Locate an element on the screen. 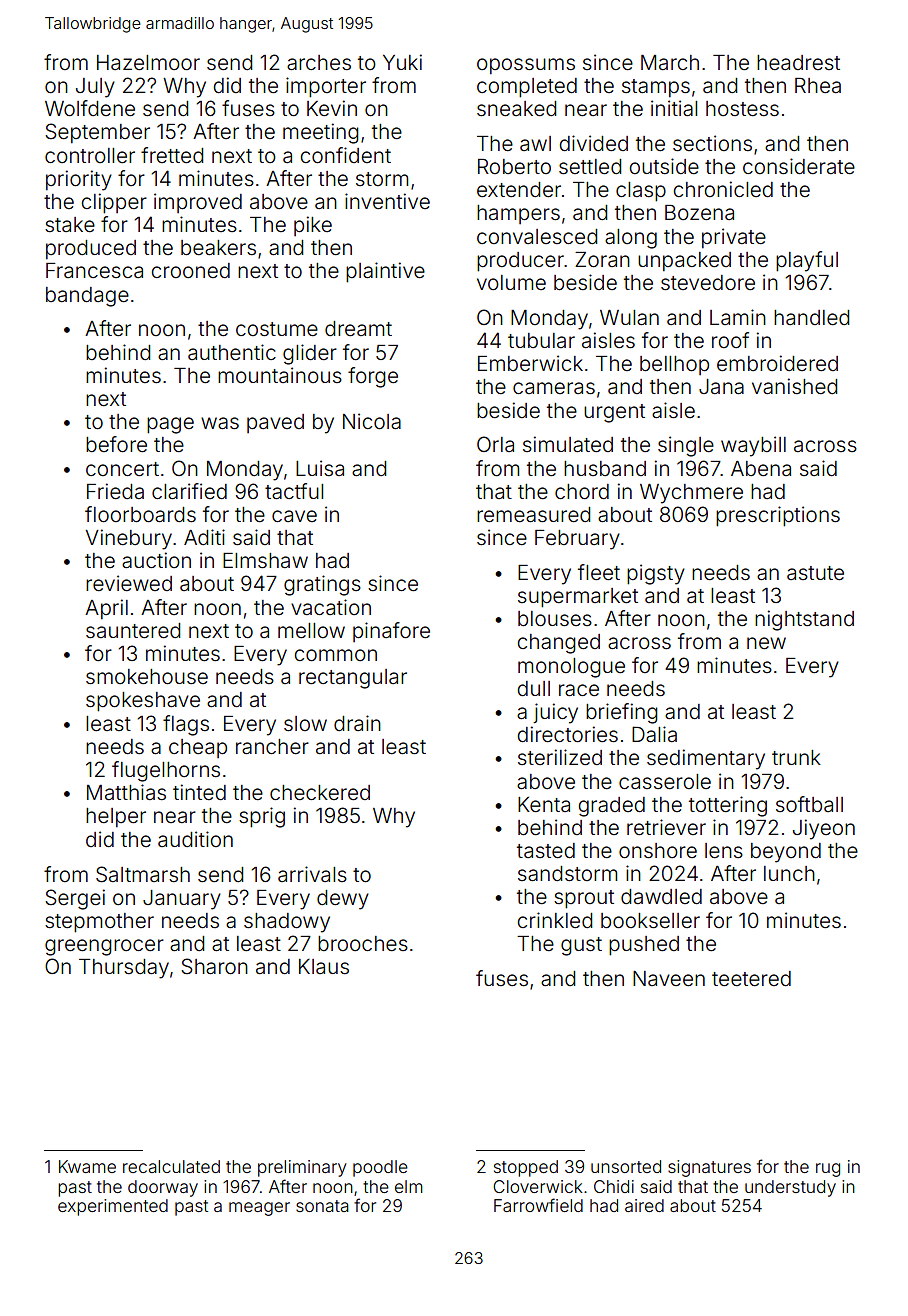 Image resolution: width=908 pixels, height=1316 pixels. teetered is located at coordinates (751, 979).
